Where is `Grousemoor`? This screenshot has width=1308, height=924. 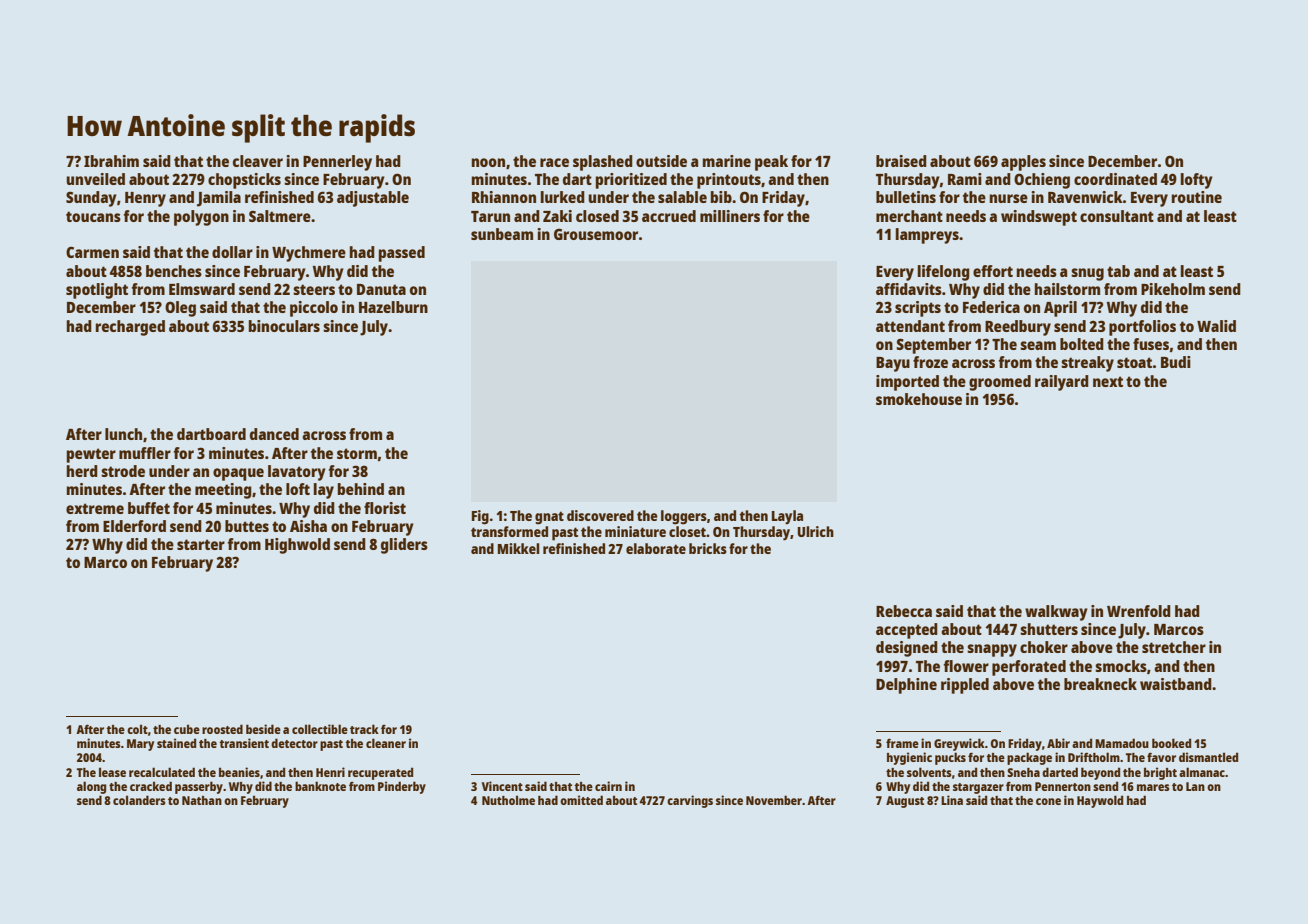
Grousemoor is located at coordinates (596, 234).
